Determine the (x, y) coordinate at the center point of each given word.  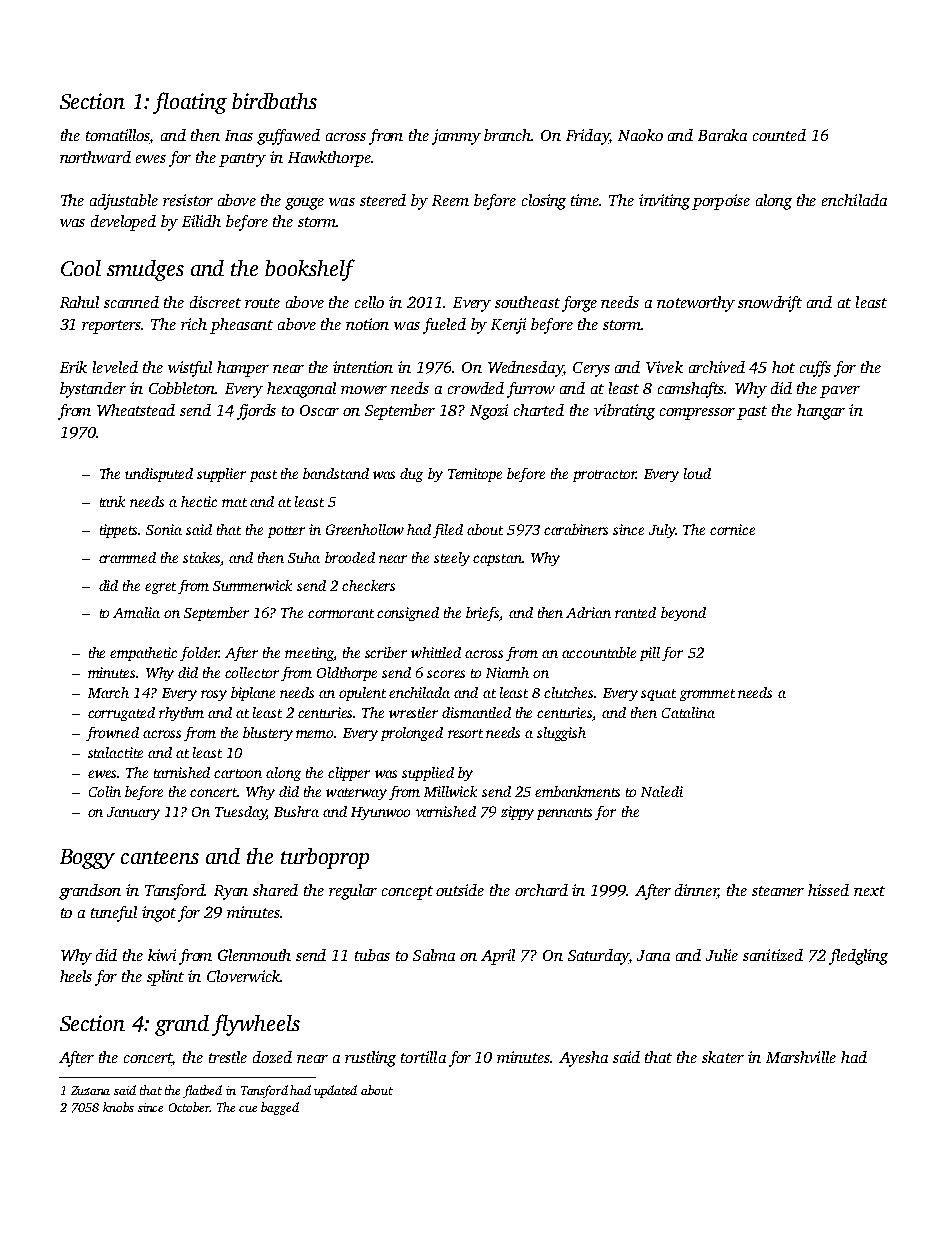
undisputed (159, 475)
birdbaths (274, 101)
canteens (160, 857)
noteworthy (696, 304)
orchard (541, 890)
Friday (587, 137)
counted (779, 135)
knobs (118, 1107)
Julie (722, 955)
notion (367, 324)
